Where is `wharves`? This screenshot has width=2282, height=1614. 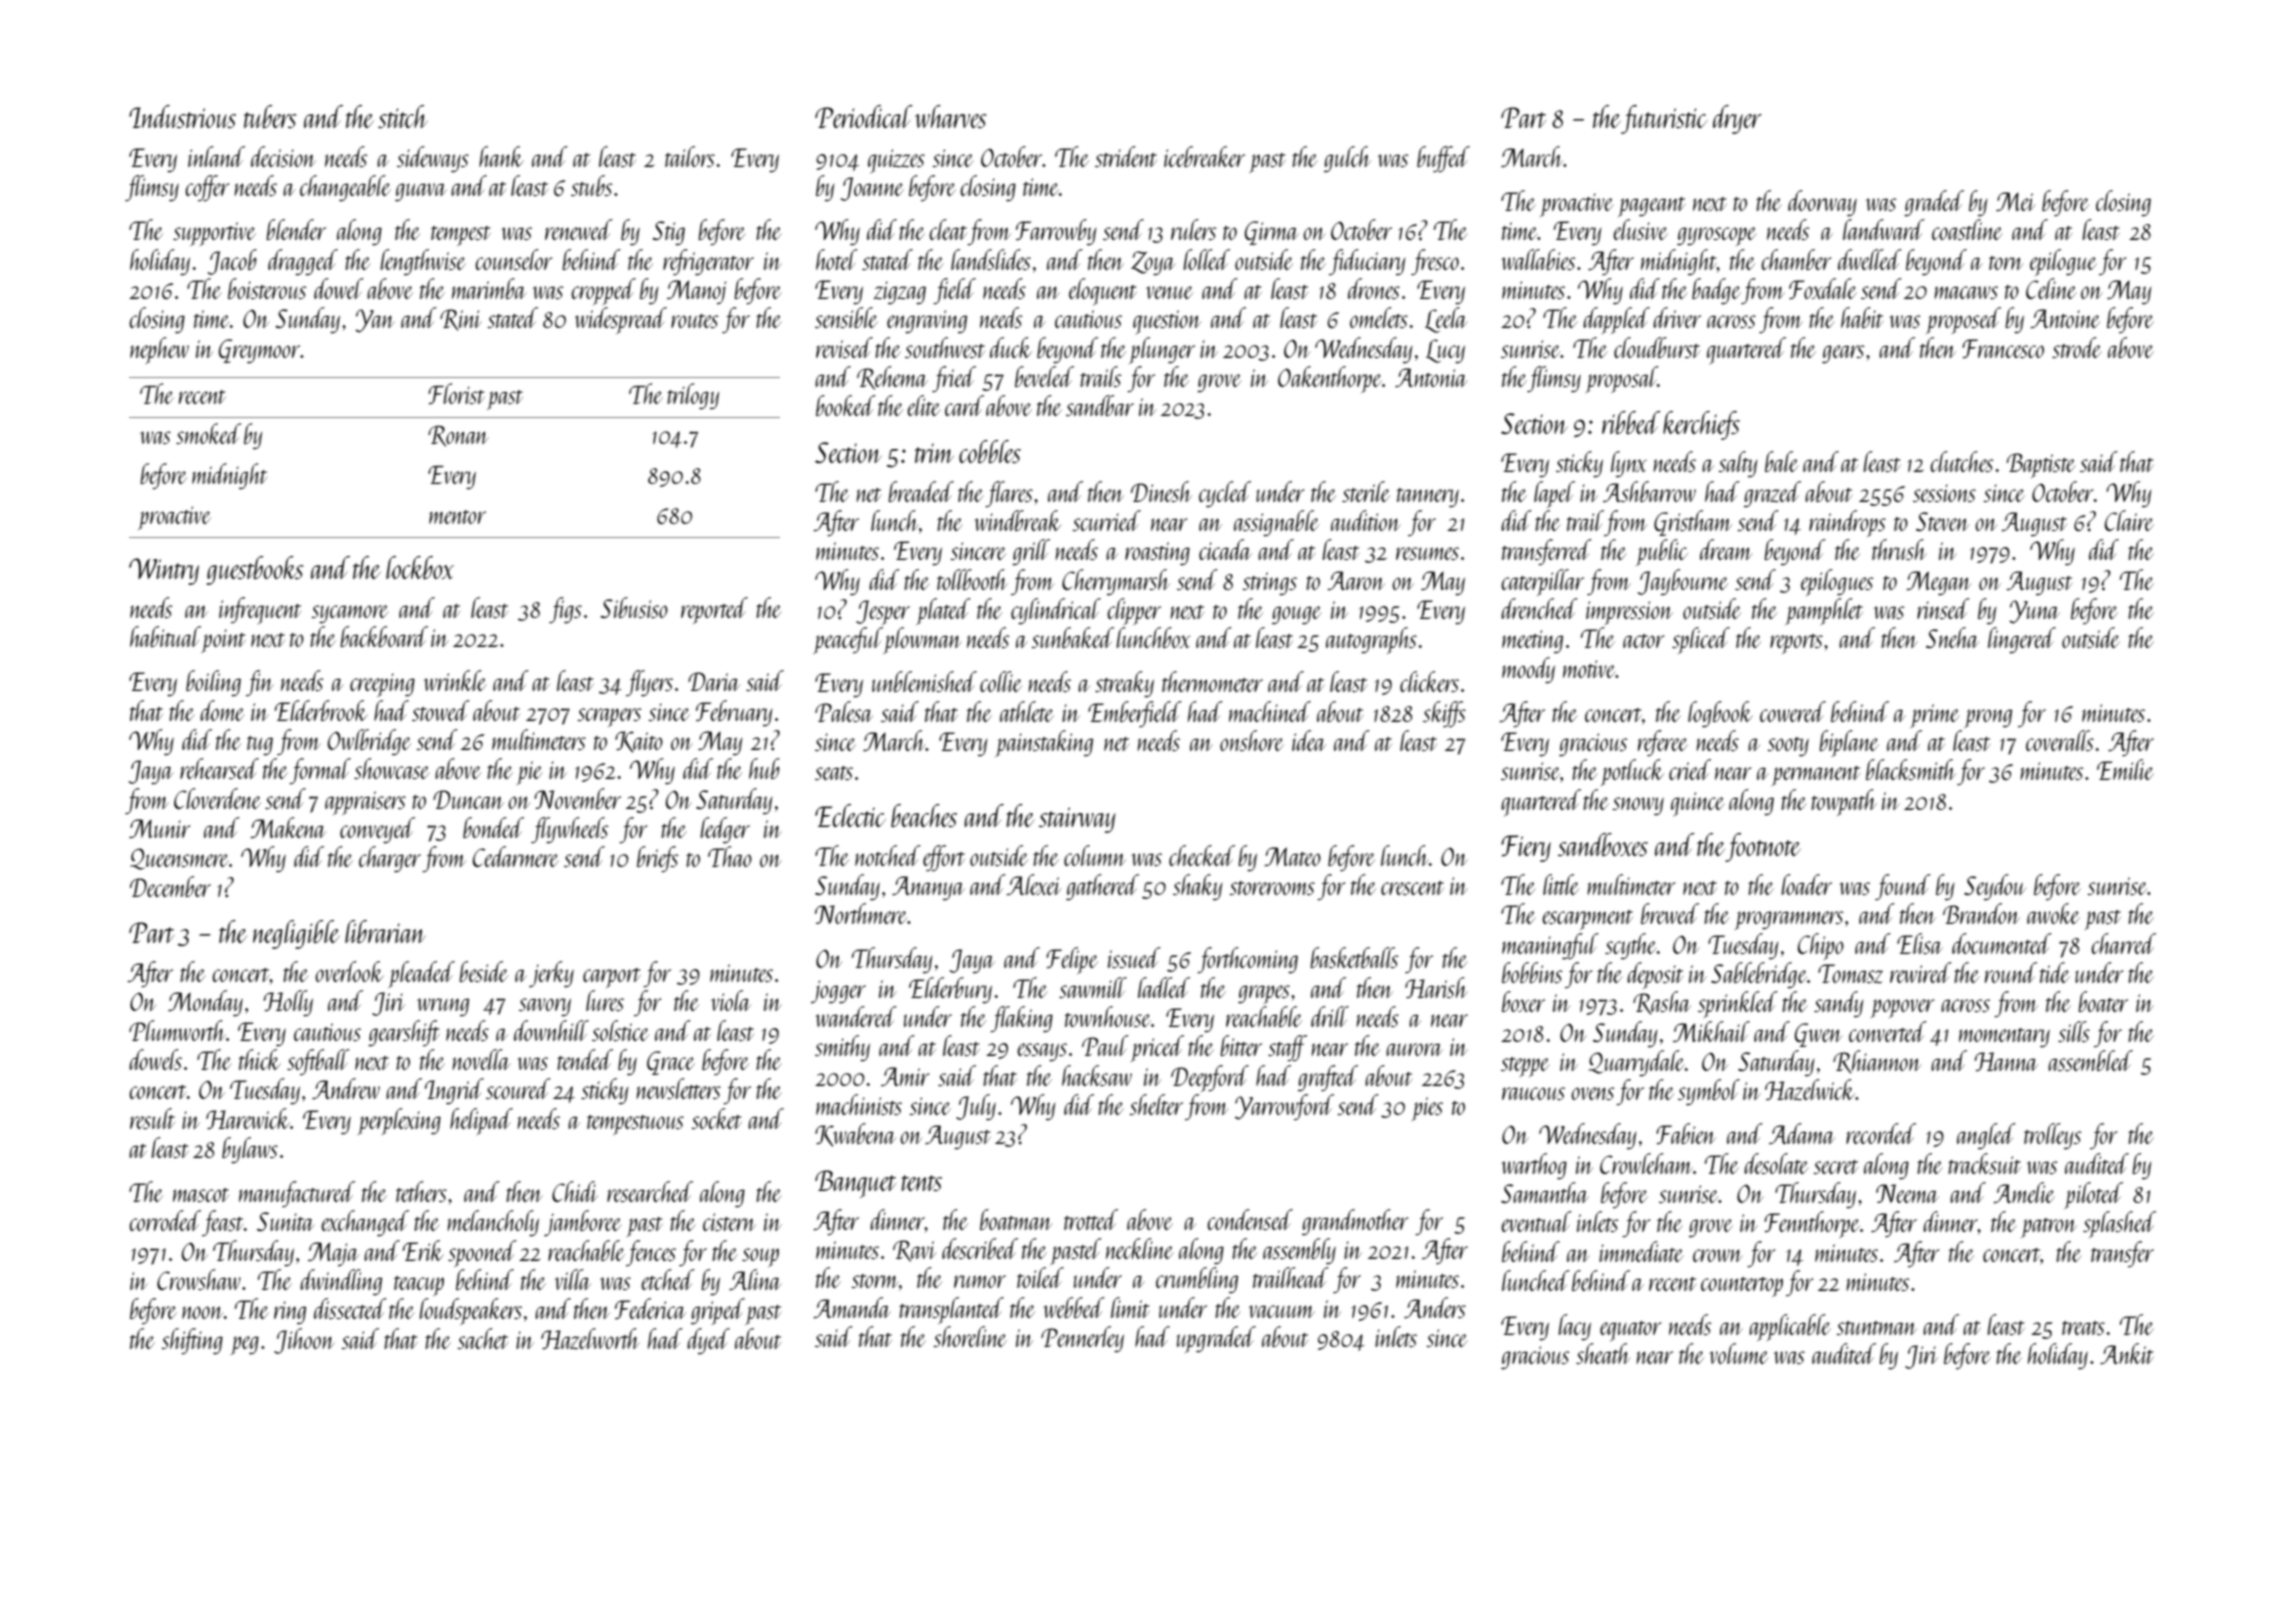
wharves is located at coordinates (951, 116).
